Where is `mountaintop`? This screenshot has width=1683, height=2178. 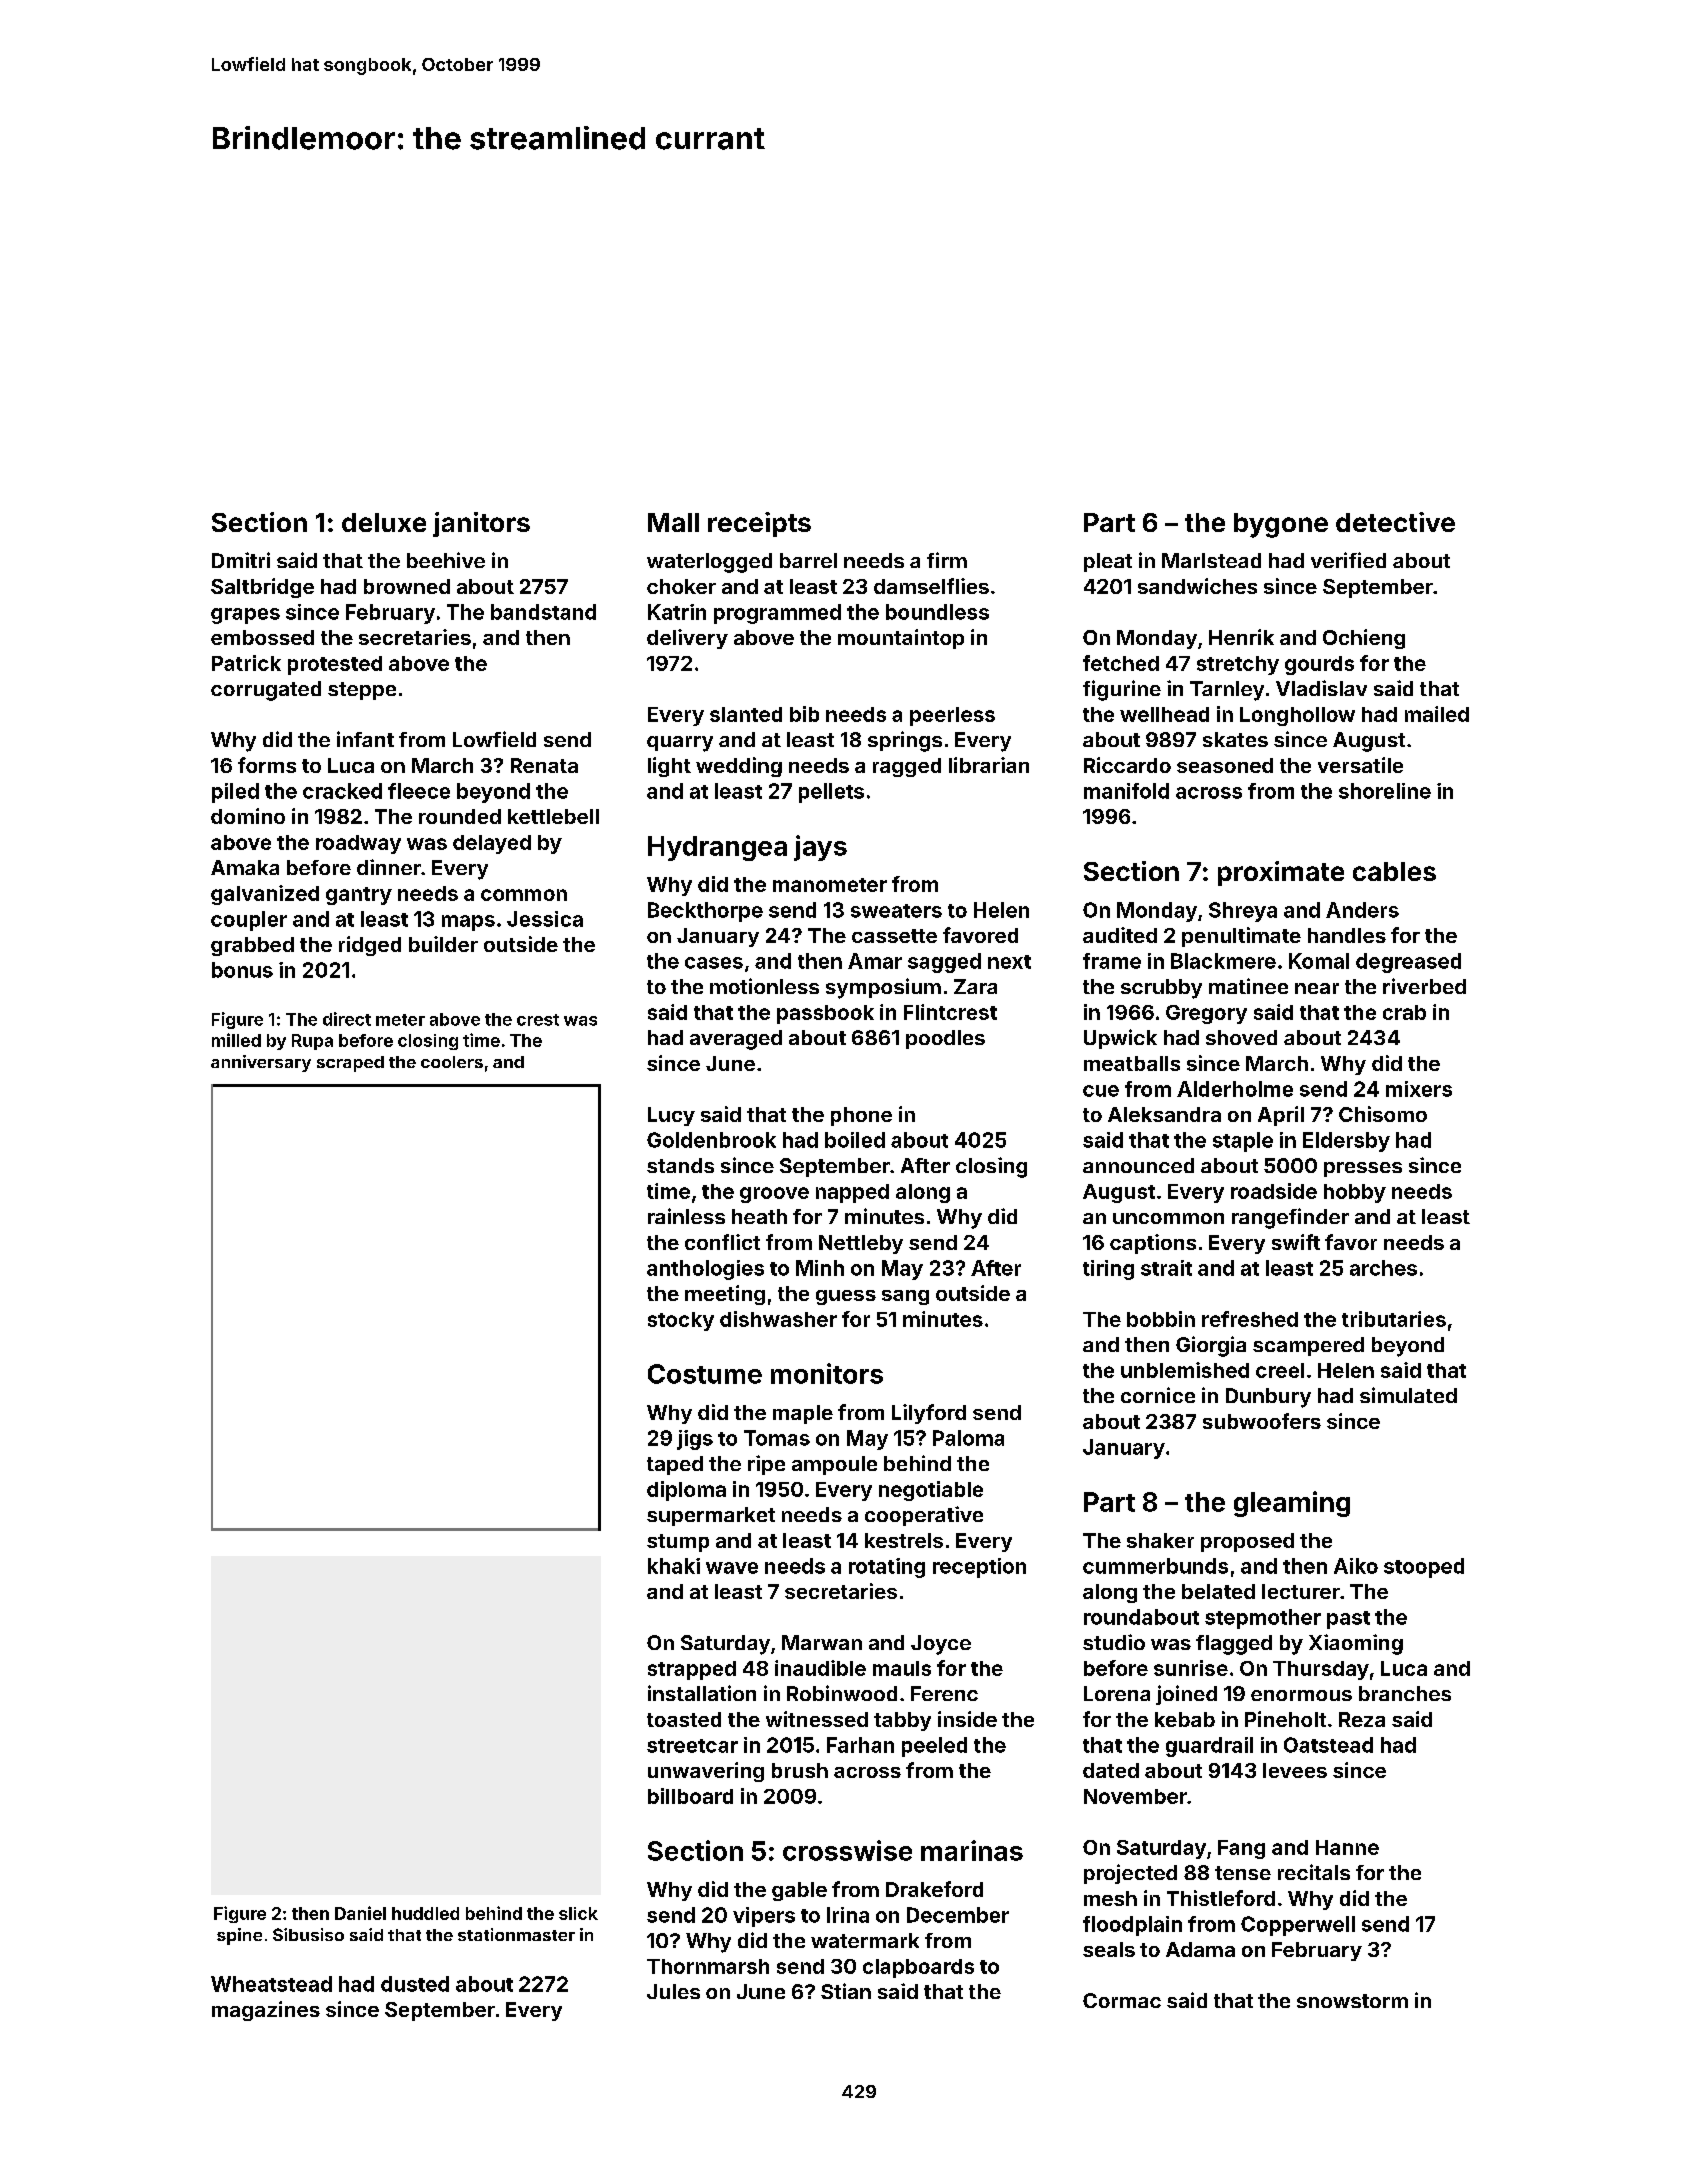 mountaintop is located at coordinates (901, 639).
